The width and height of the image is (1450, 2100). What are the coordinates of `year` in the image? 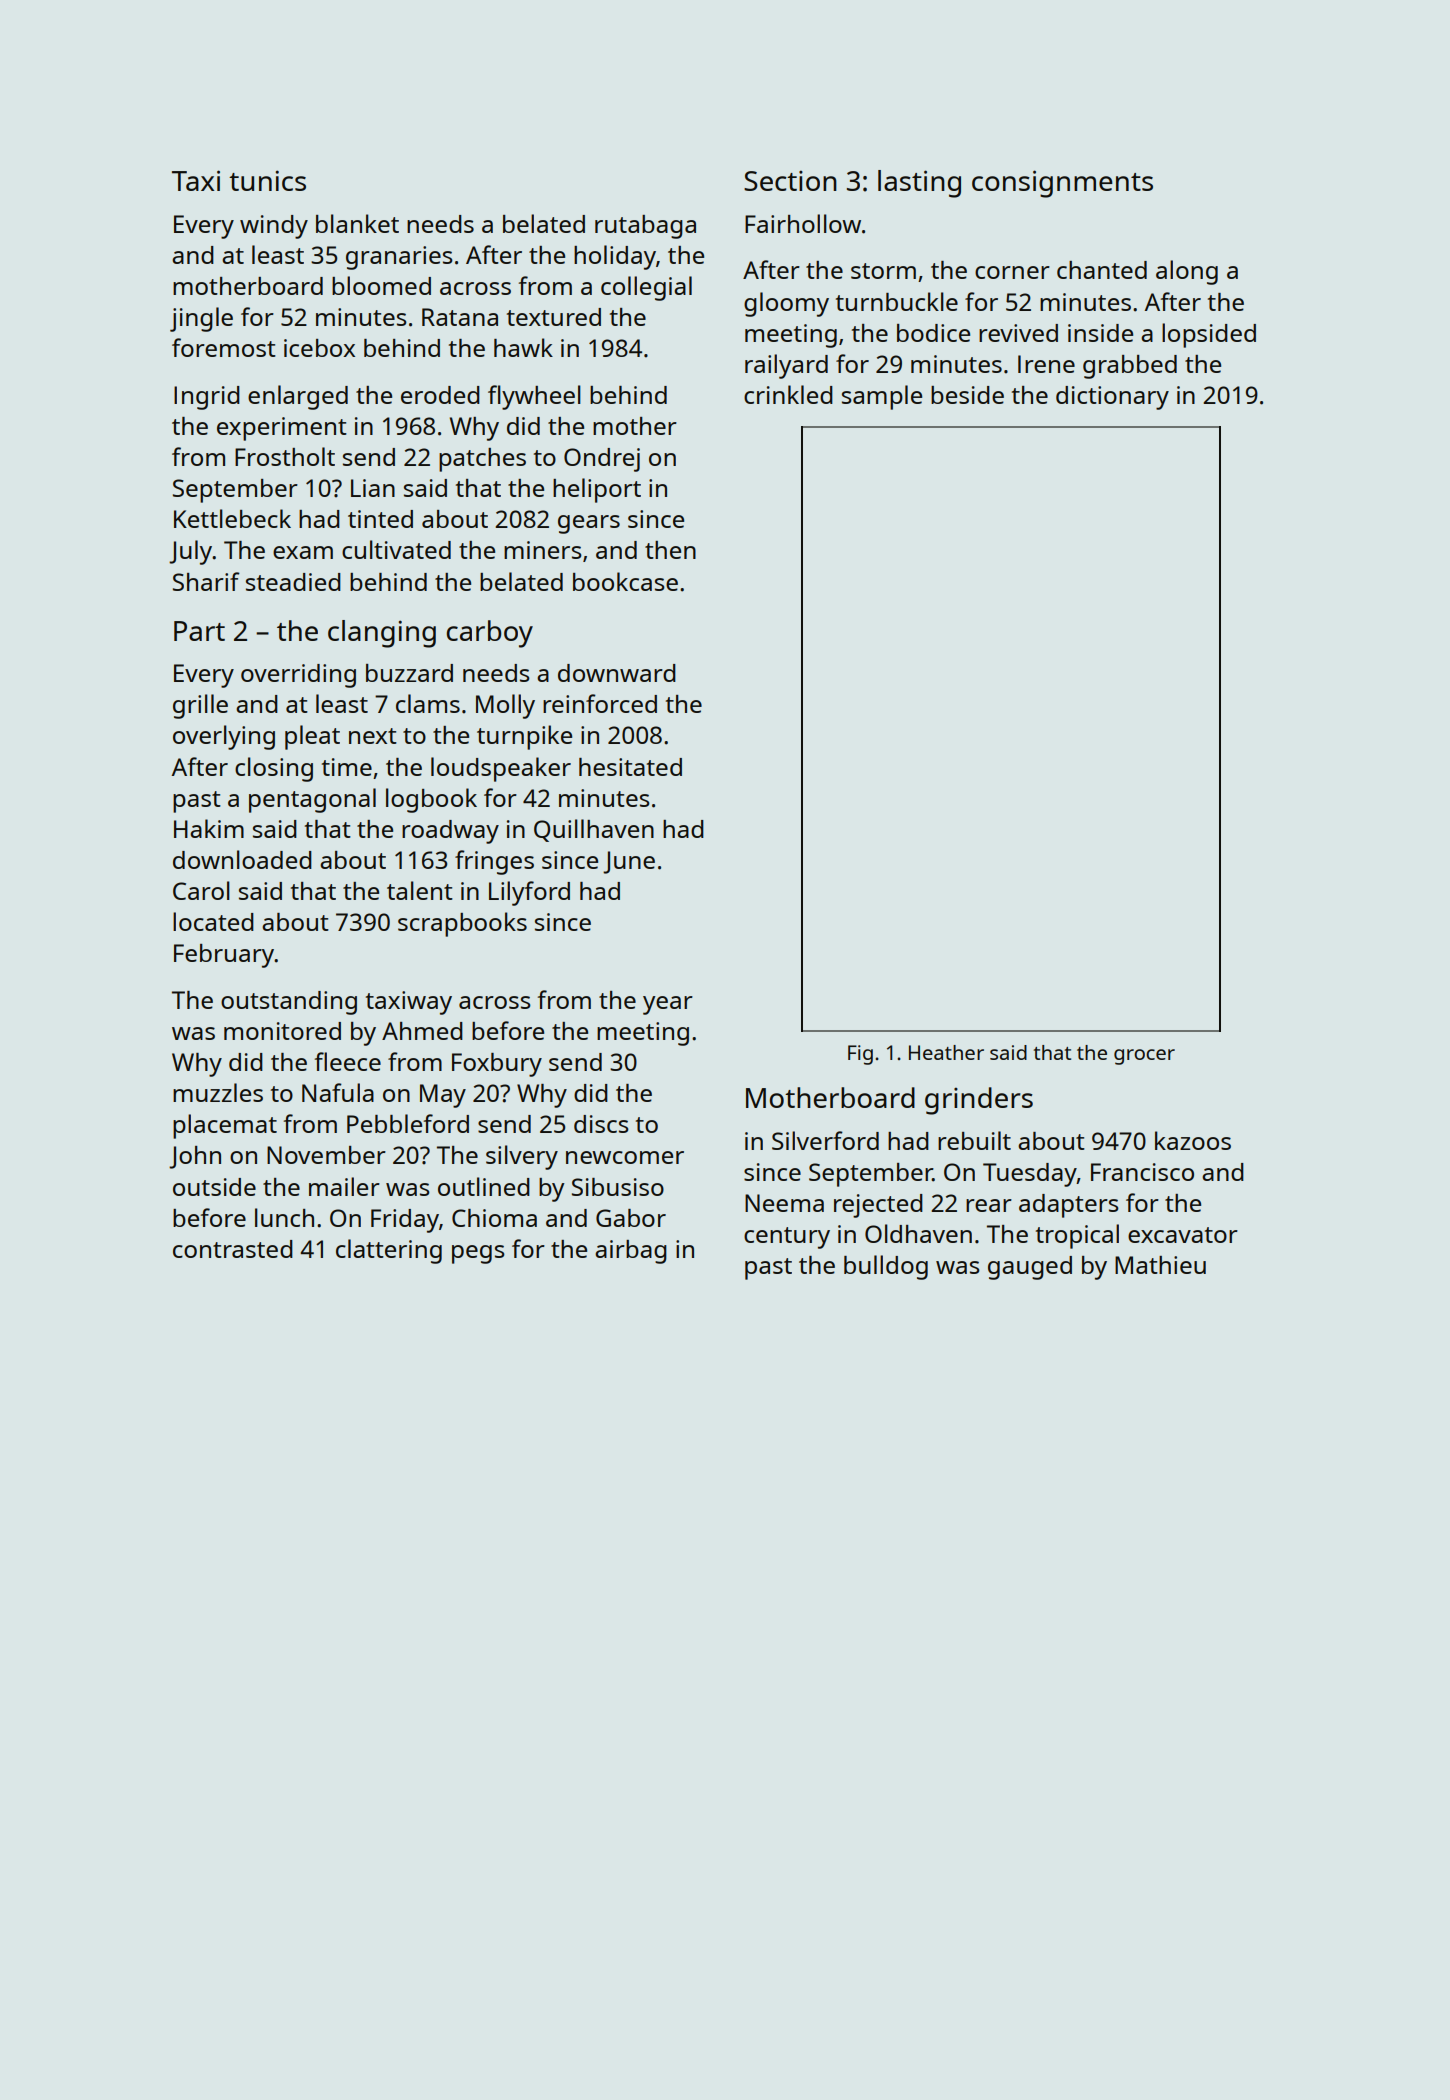 It's located at (668, 1005).
